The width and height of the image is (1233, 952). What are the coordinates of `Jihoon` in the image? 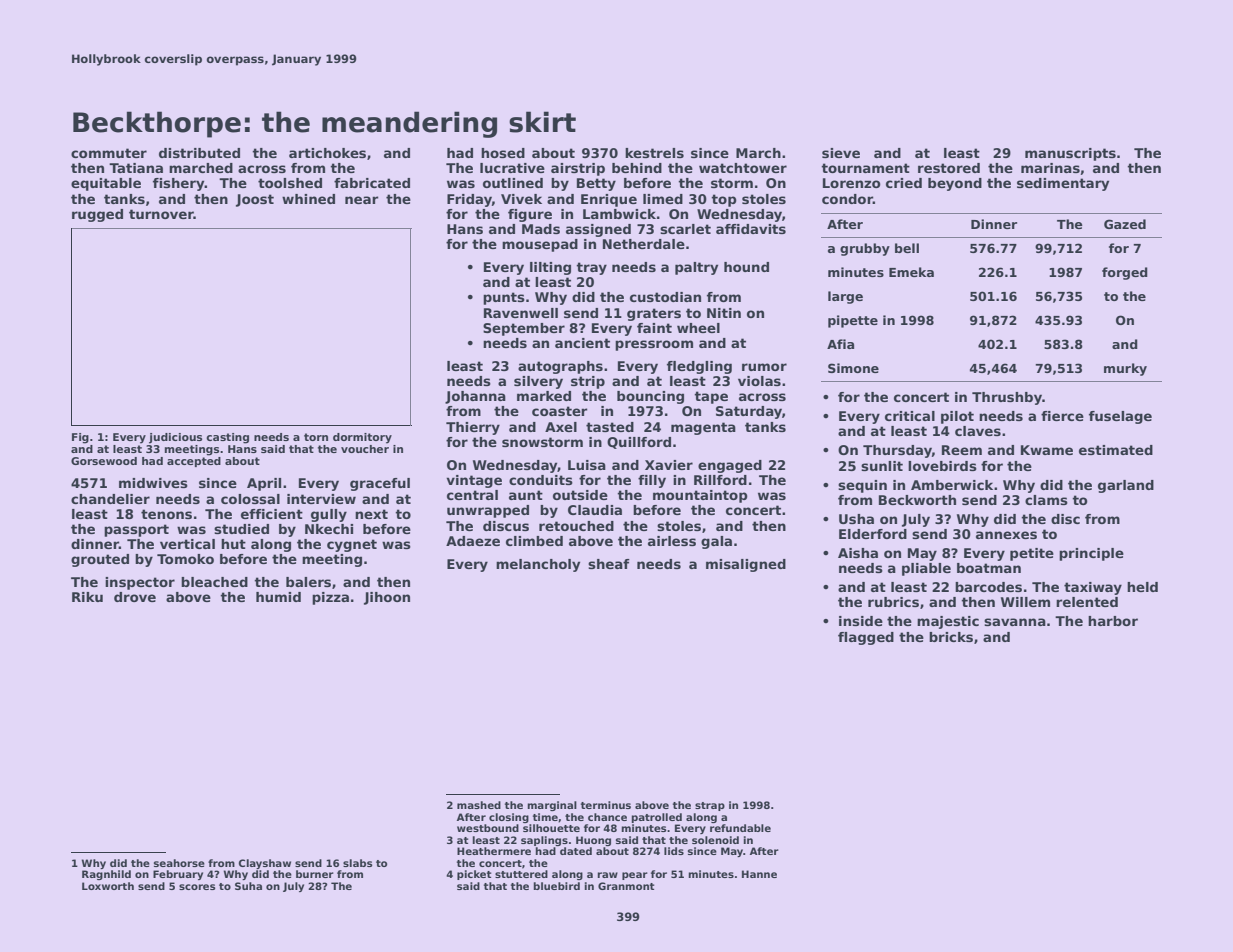 It's located at (387, 598).
